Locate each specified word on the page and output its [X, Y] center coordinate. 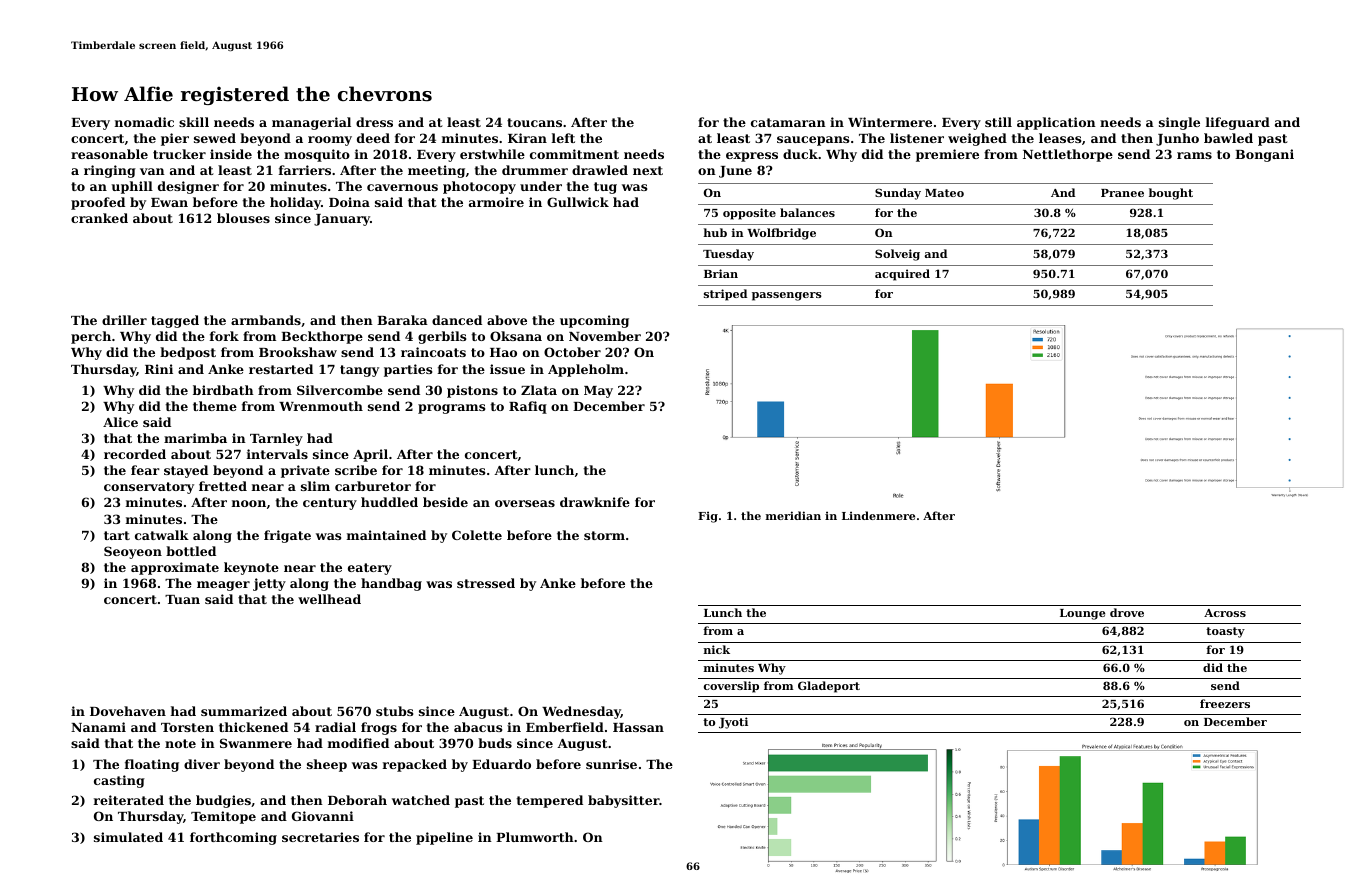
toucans [534, 122]
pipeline [444, 838]
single [1179, 123]
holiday [295, 203]
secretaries [320, 837]
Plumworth [535, 837]
